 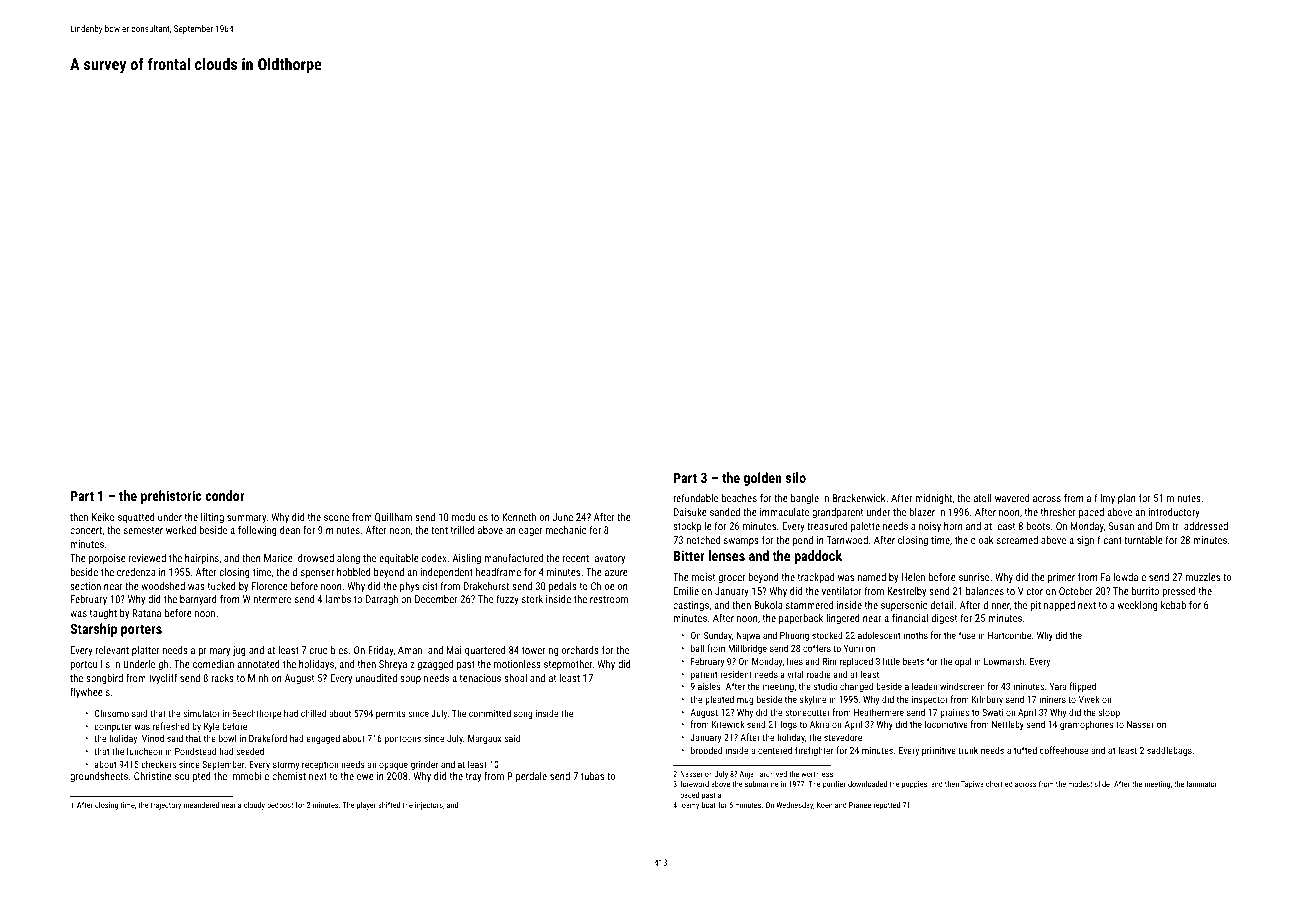 What do you see at coordinates (718, 636) in the screenshot?
I see `Sunday` at bounding box center [718, 636].
